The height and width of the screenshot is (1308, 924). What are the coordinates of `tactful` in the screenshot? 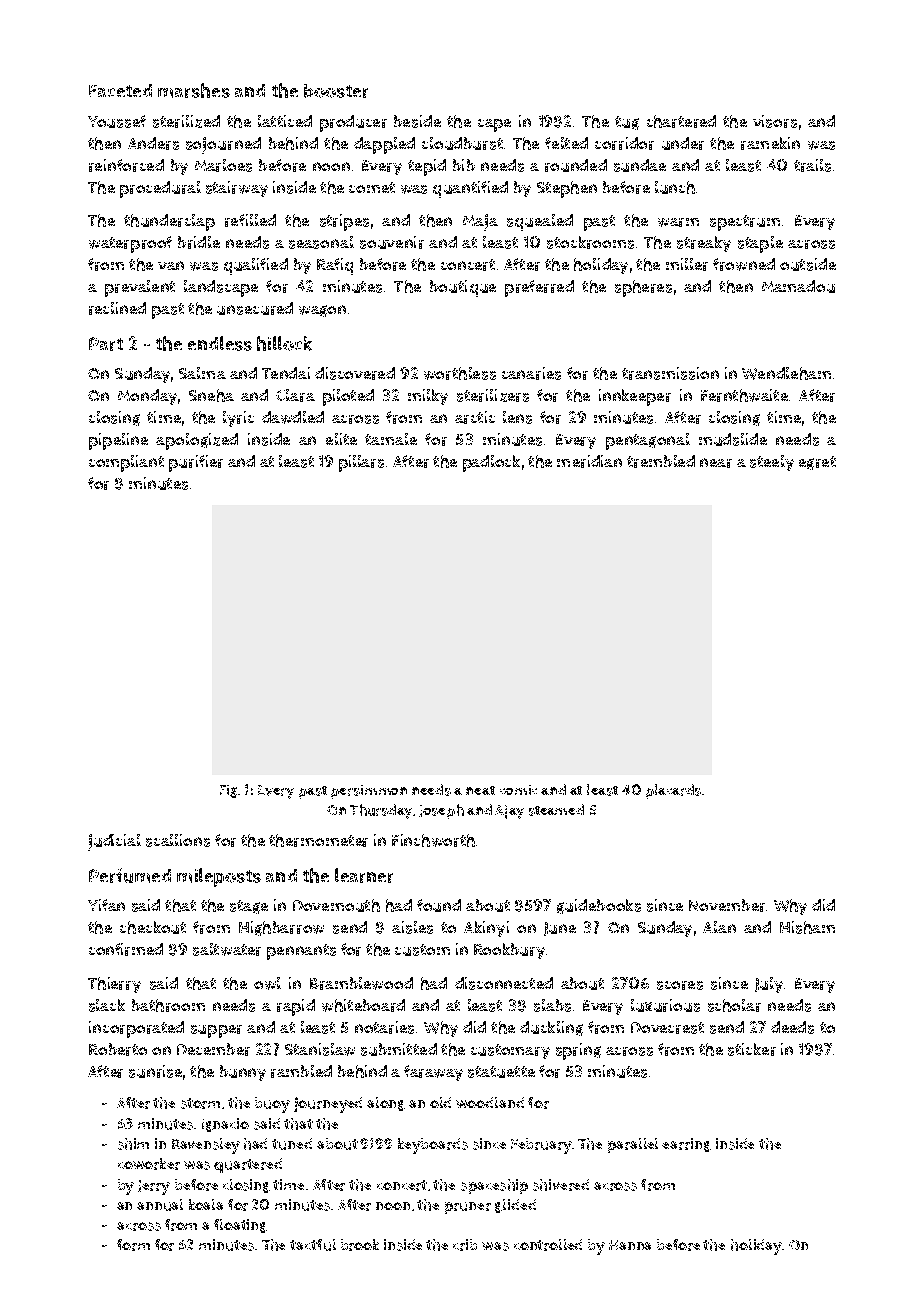 It's located at (313, 1245).
